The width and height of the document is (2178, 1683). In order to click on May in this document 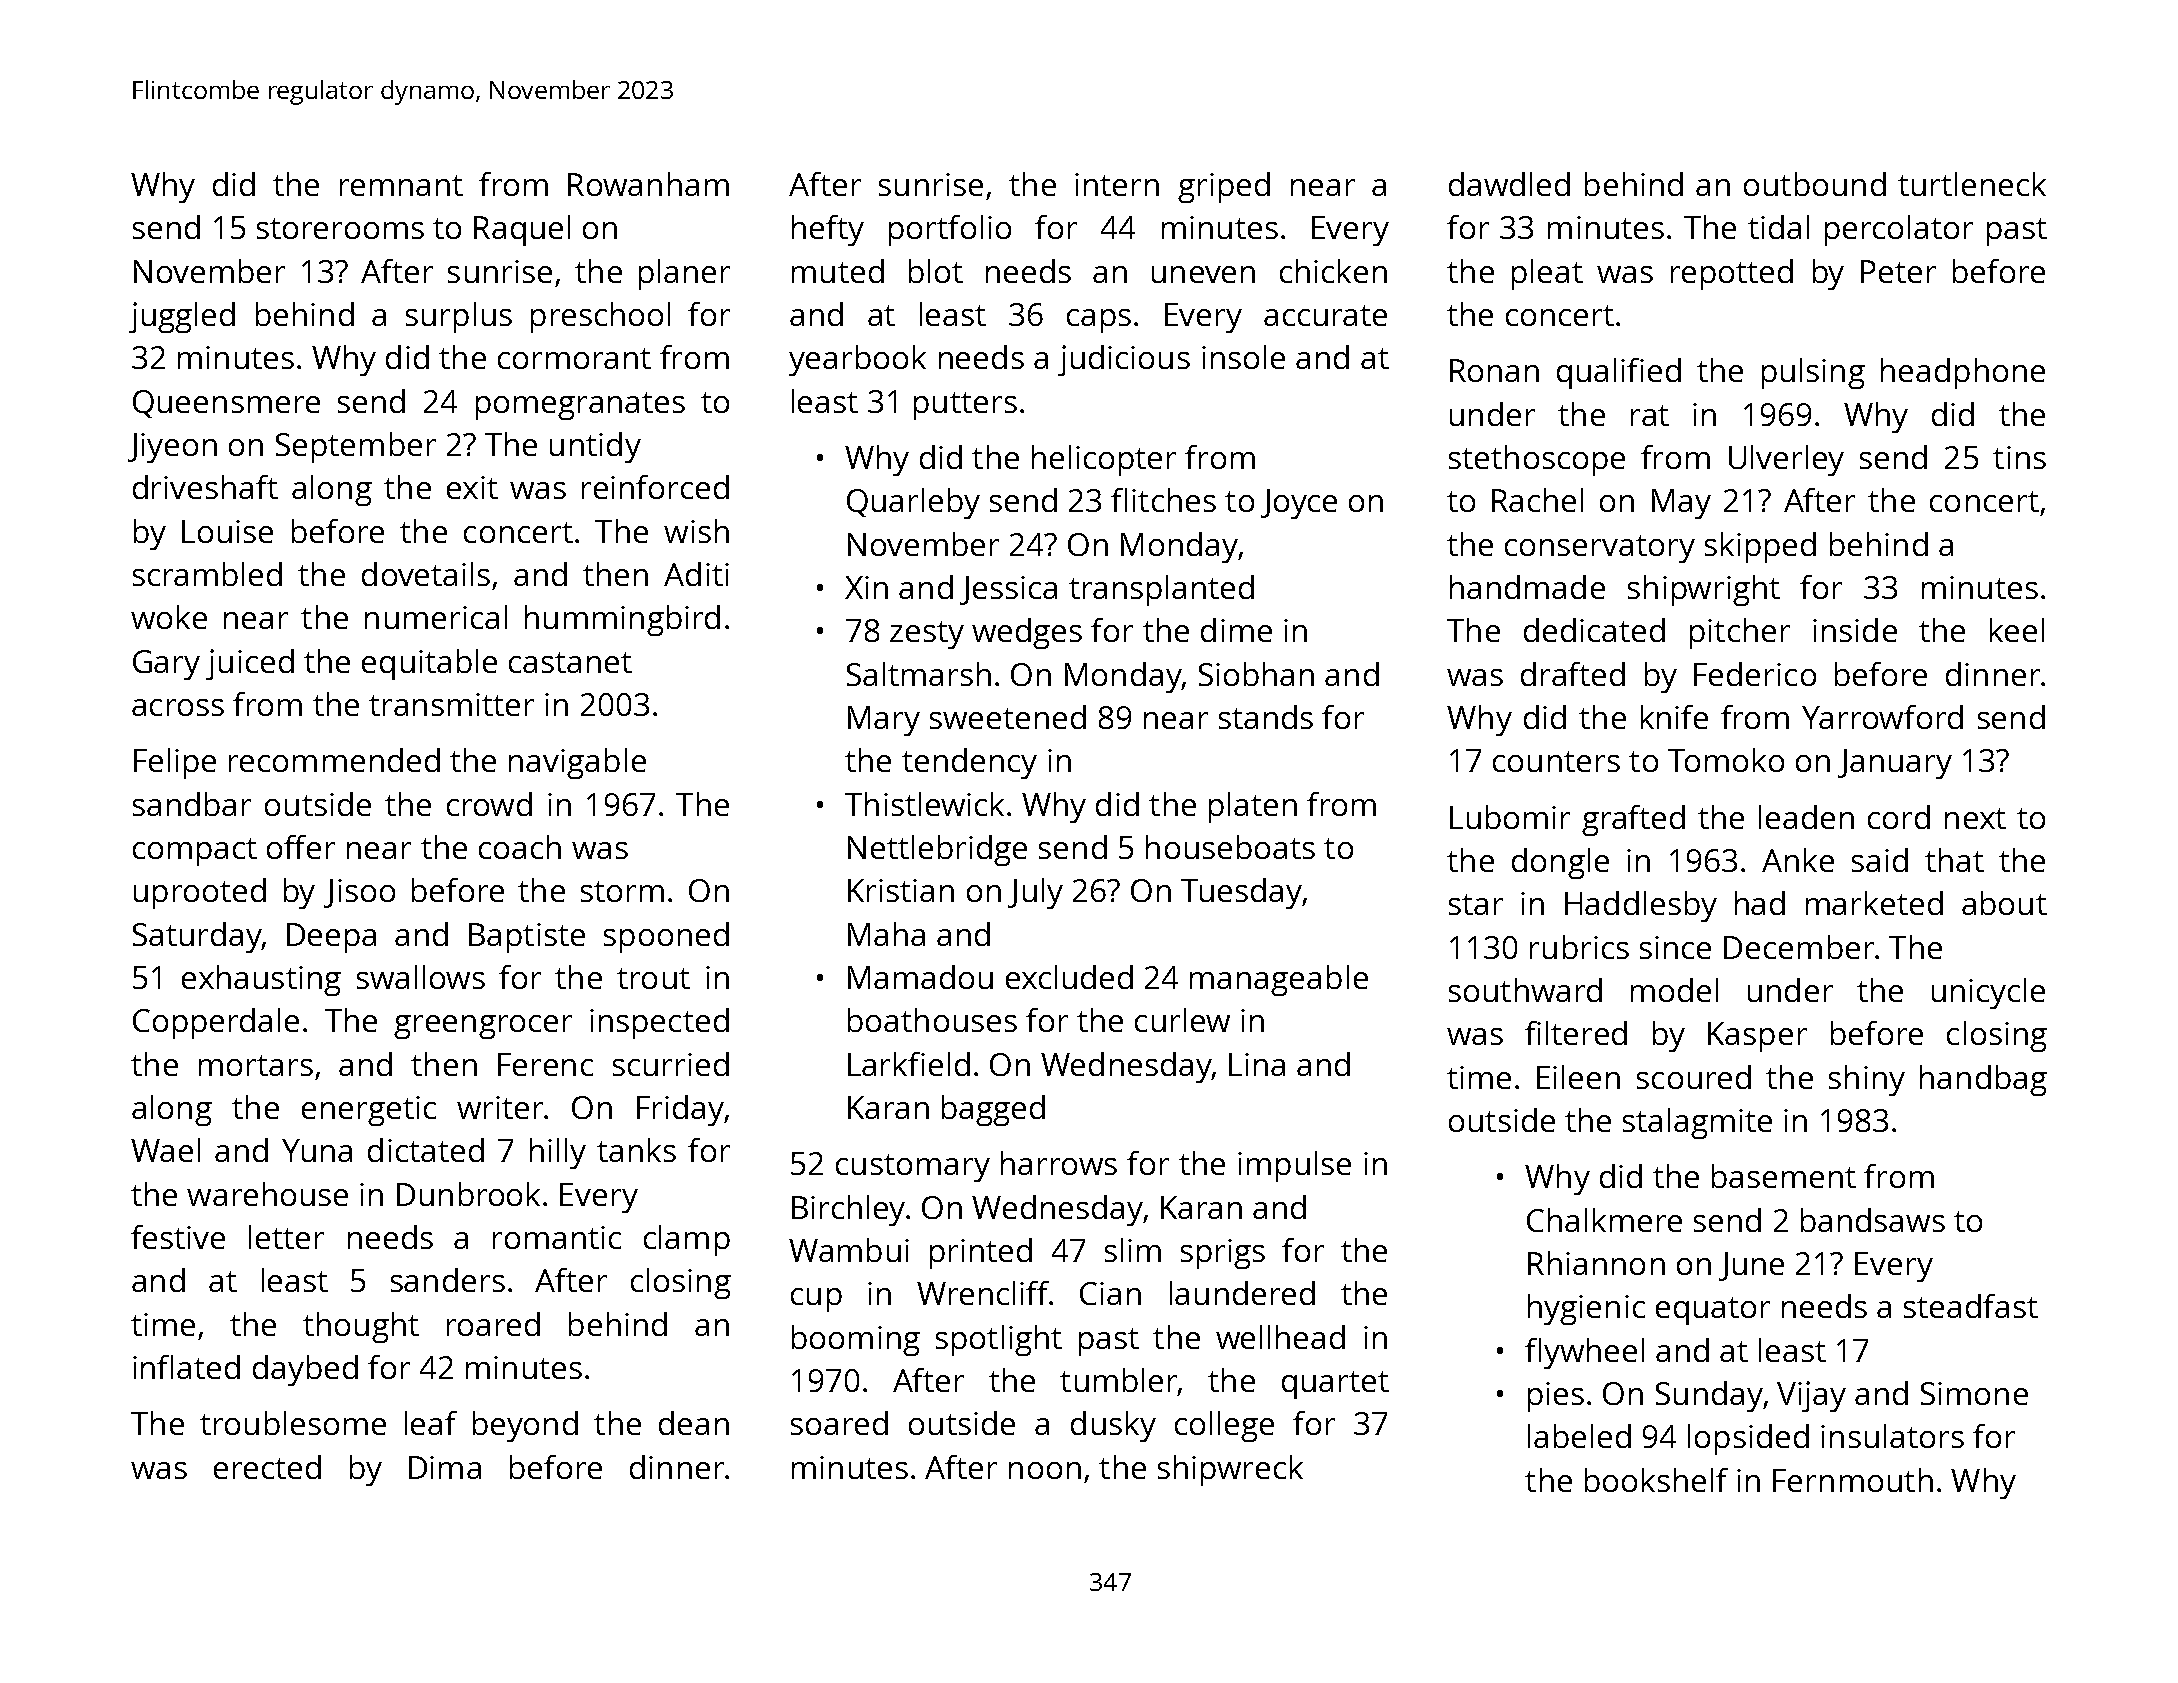, I will do `click(1681, 504)`.
